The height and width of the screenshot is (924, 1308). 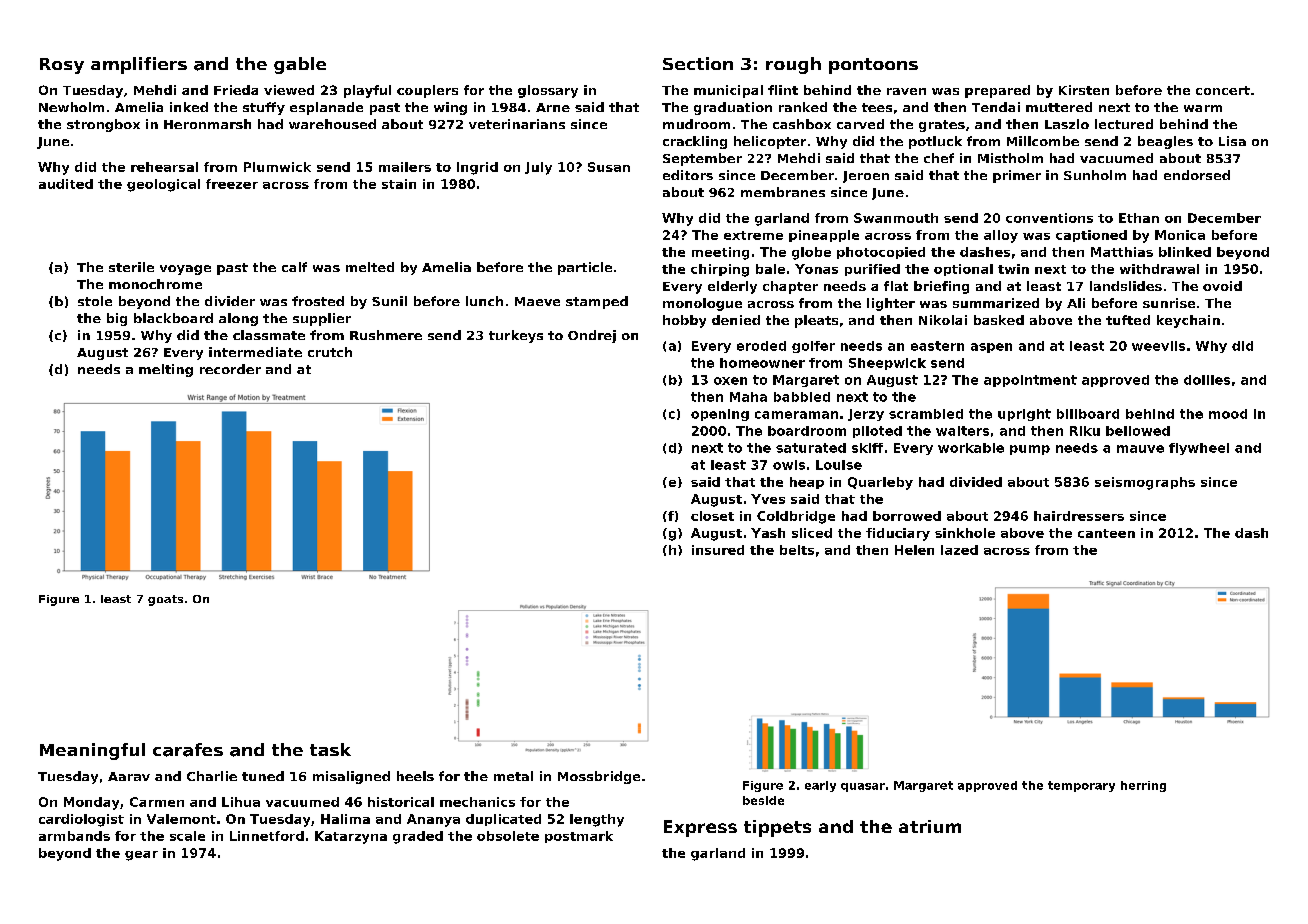 I want to click on Rosy, so click(x=62, y=66).
